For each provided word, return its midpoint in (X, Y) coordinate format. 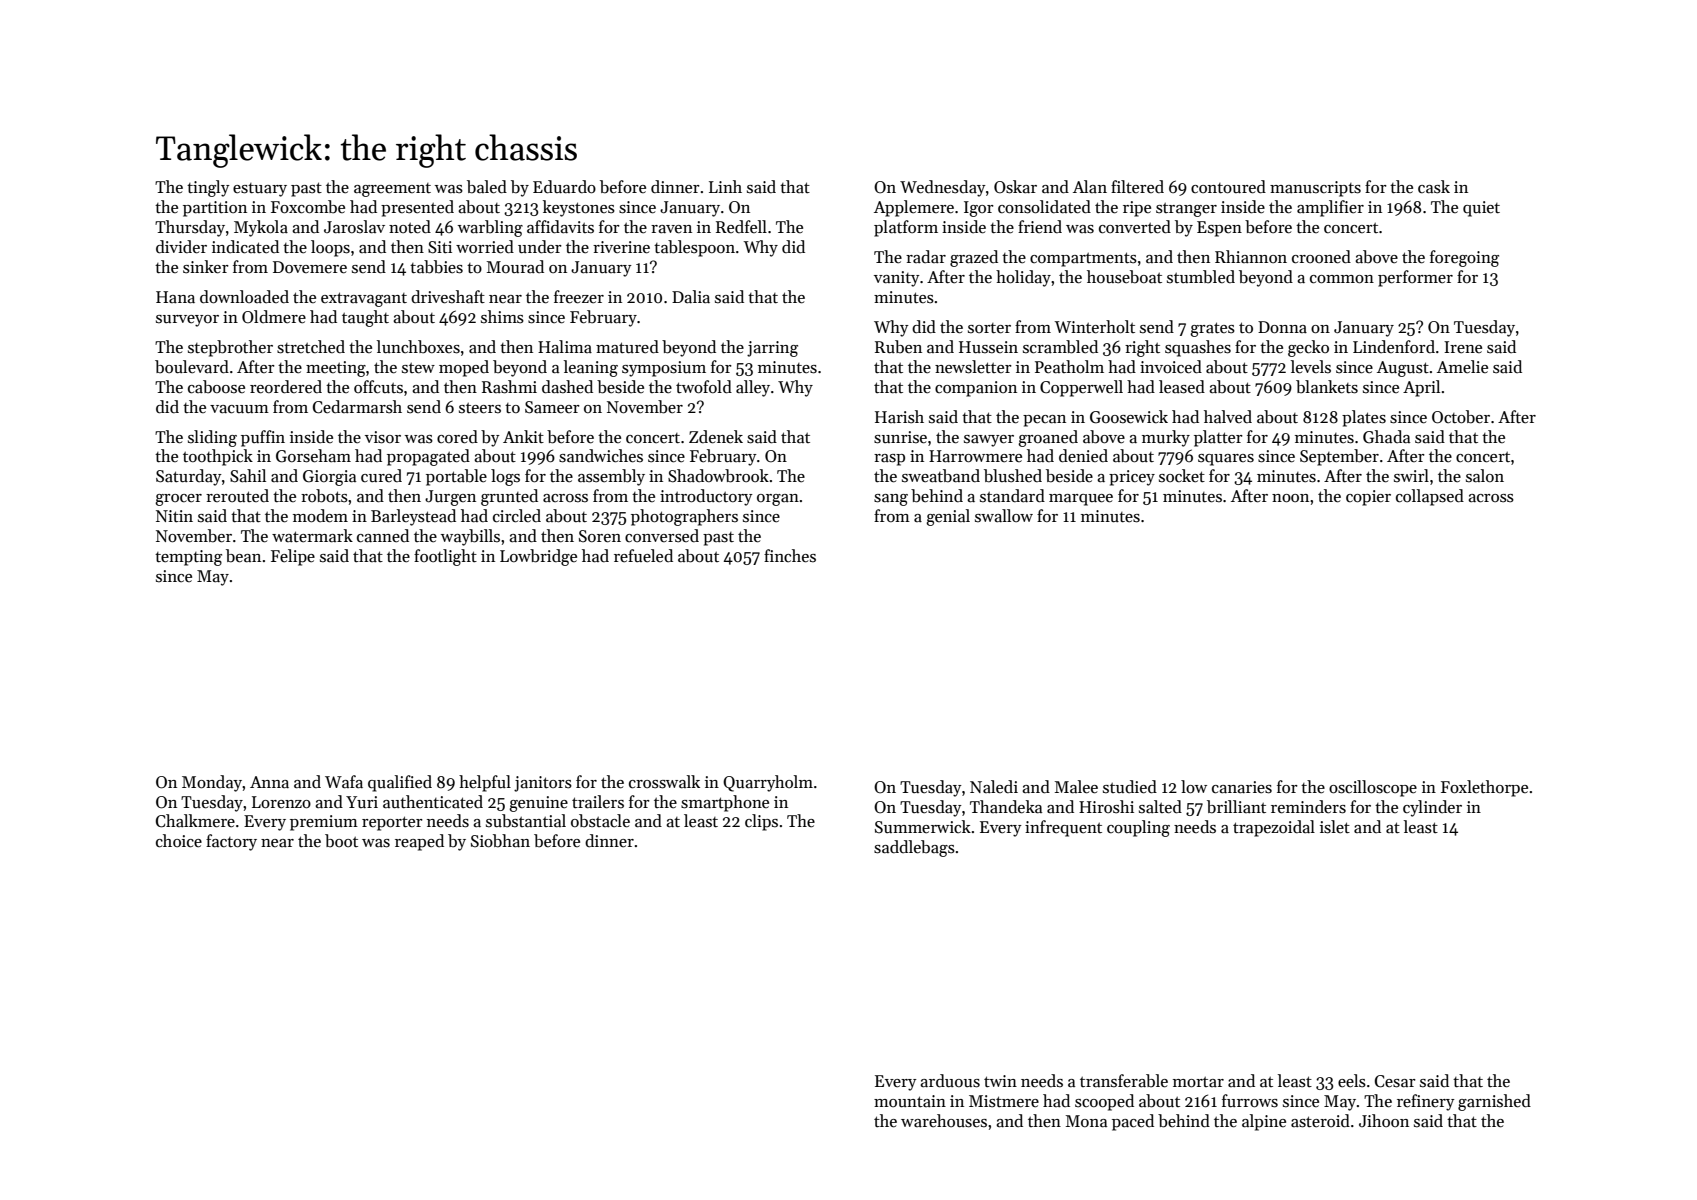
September (1339, 457)
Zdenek (716, 437)
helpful (485, 783)
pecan (1044, 421)
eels (1352, 1081)
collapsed (1430, 497)
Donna (1282, 327)
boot (341, 841)
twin (1000, 1081)
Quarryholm (768, 783)
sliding (212, 438)
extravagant (364, 299)
